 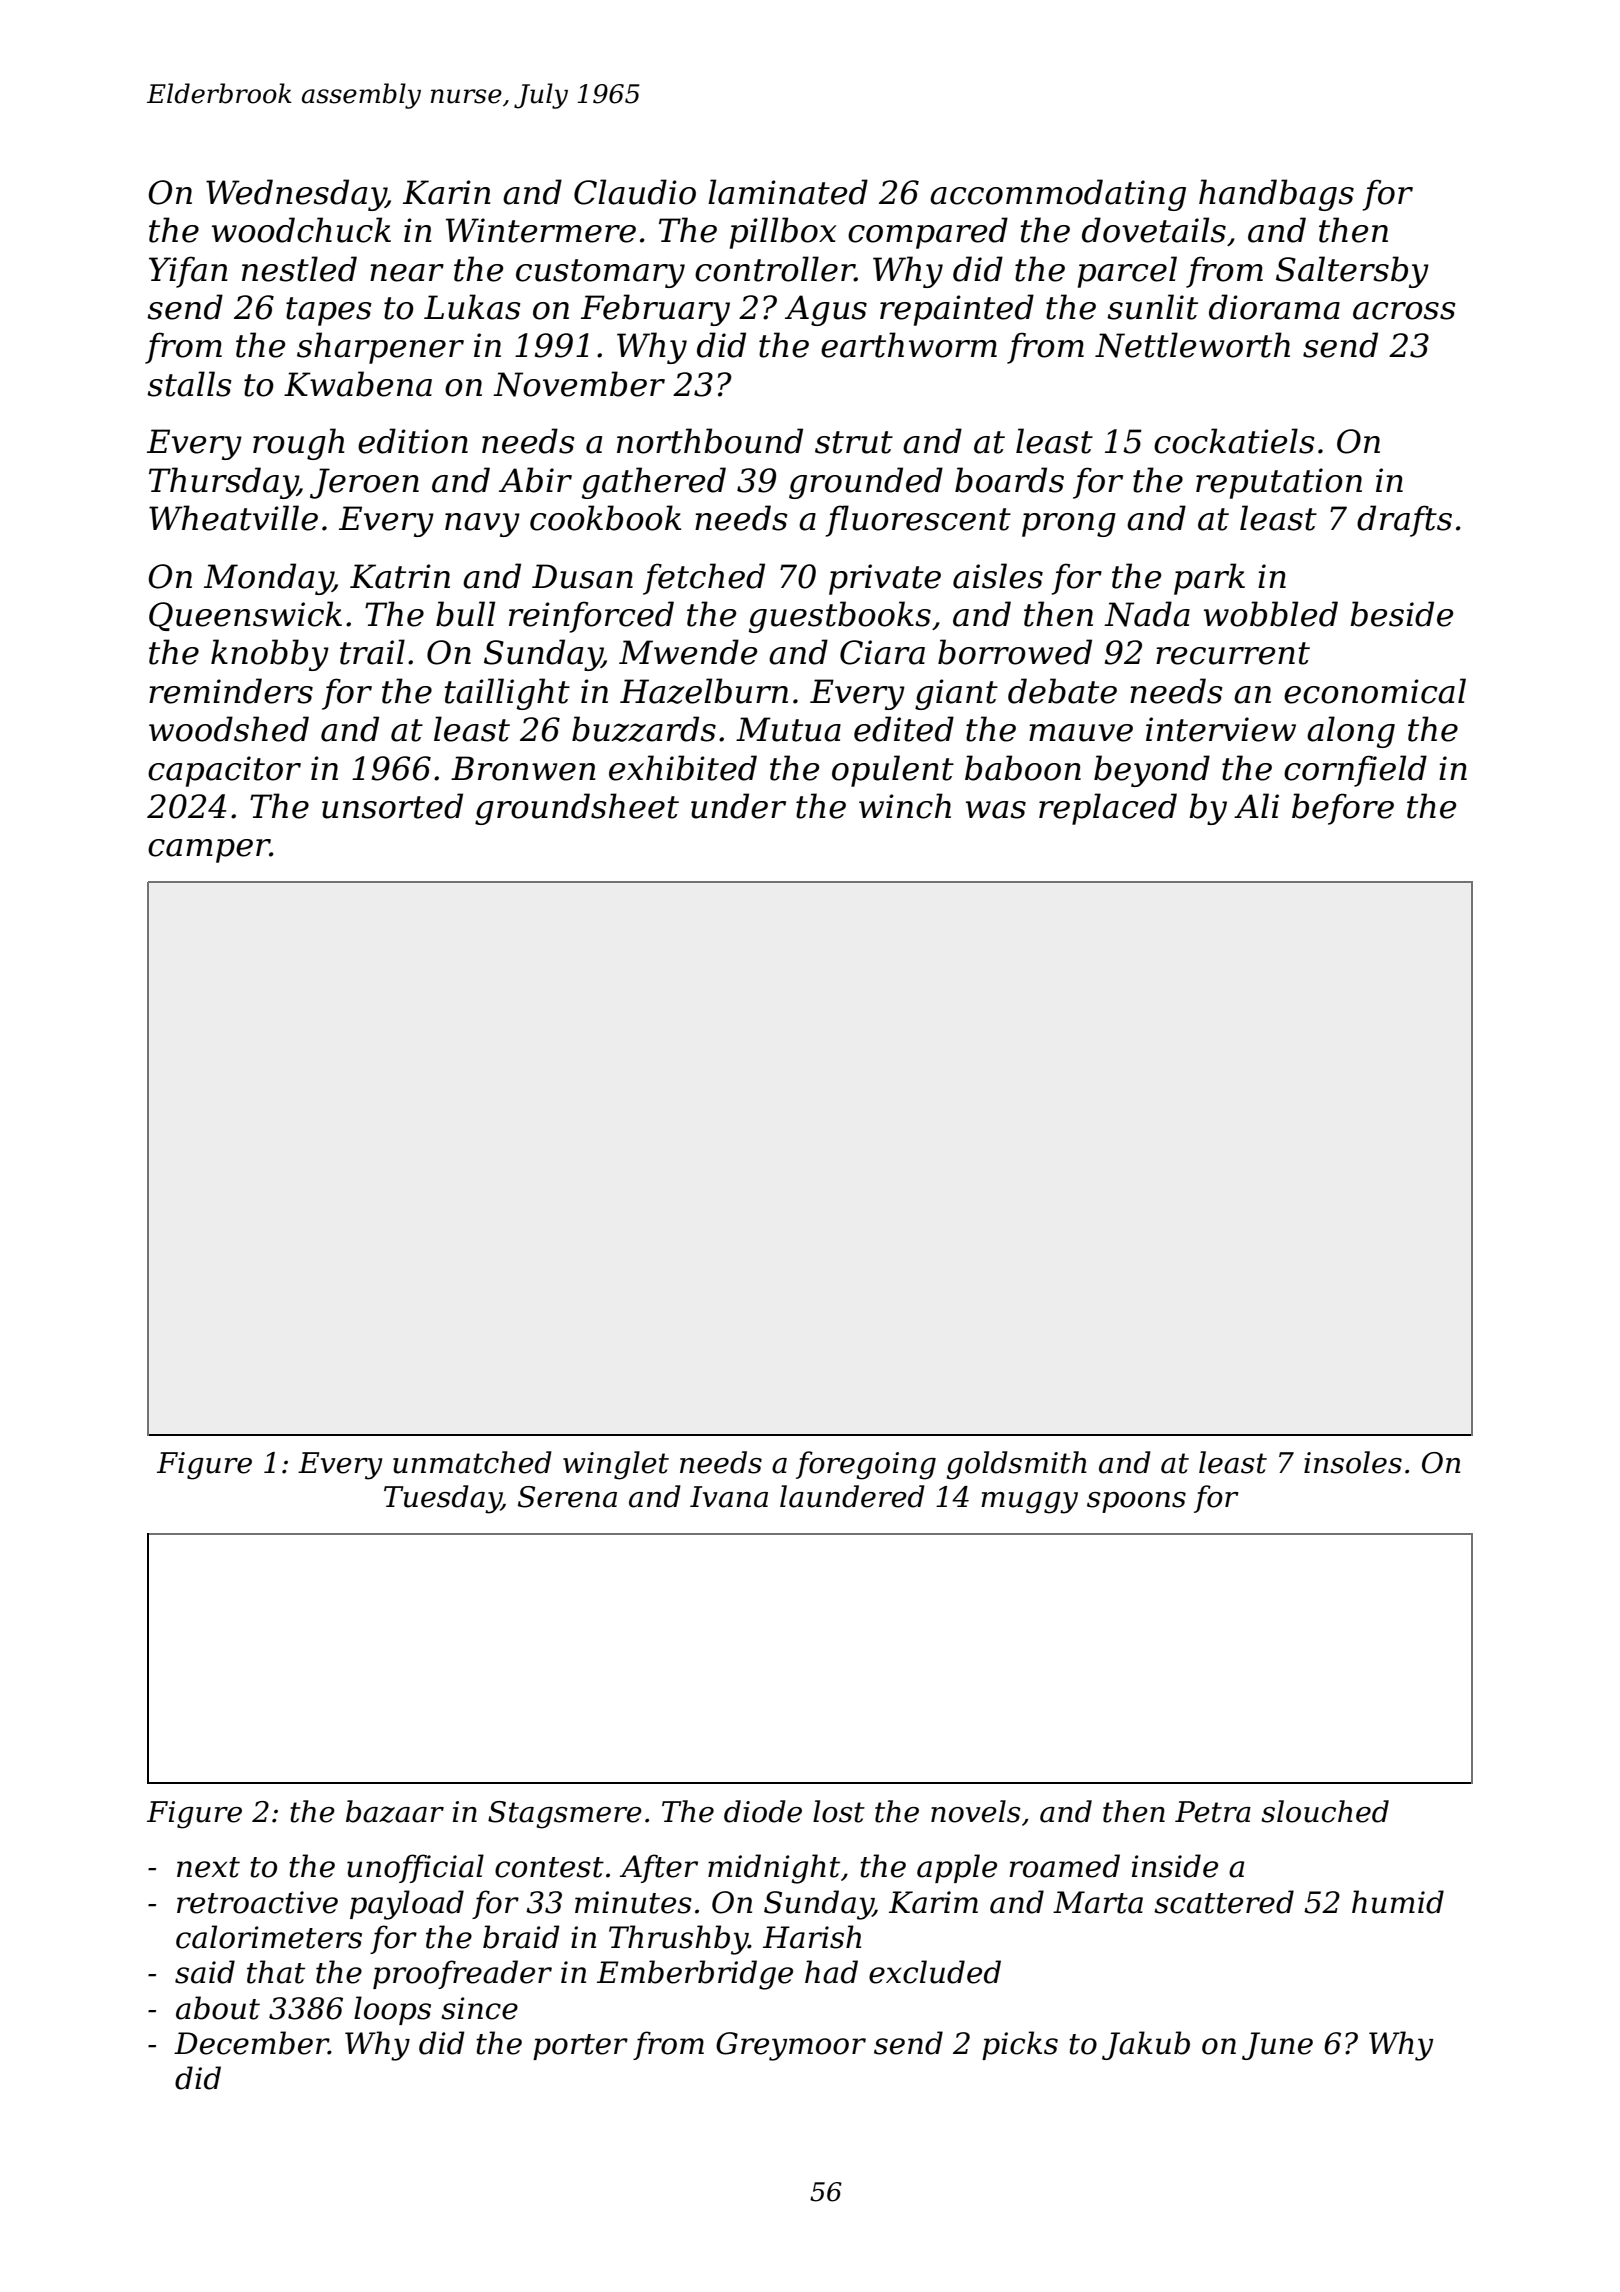 I want to click on Claudio, so click(x=635, y=192).
